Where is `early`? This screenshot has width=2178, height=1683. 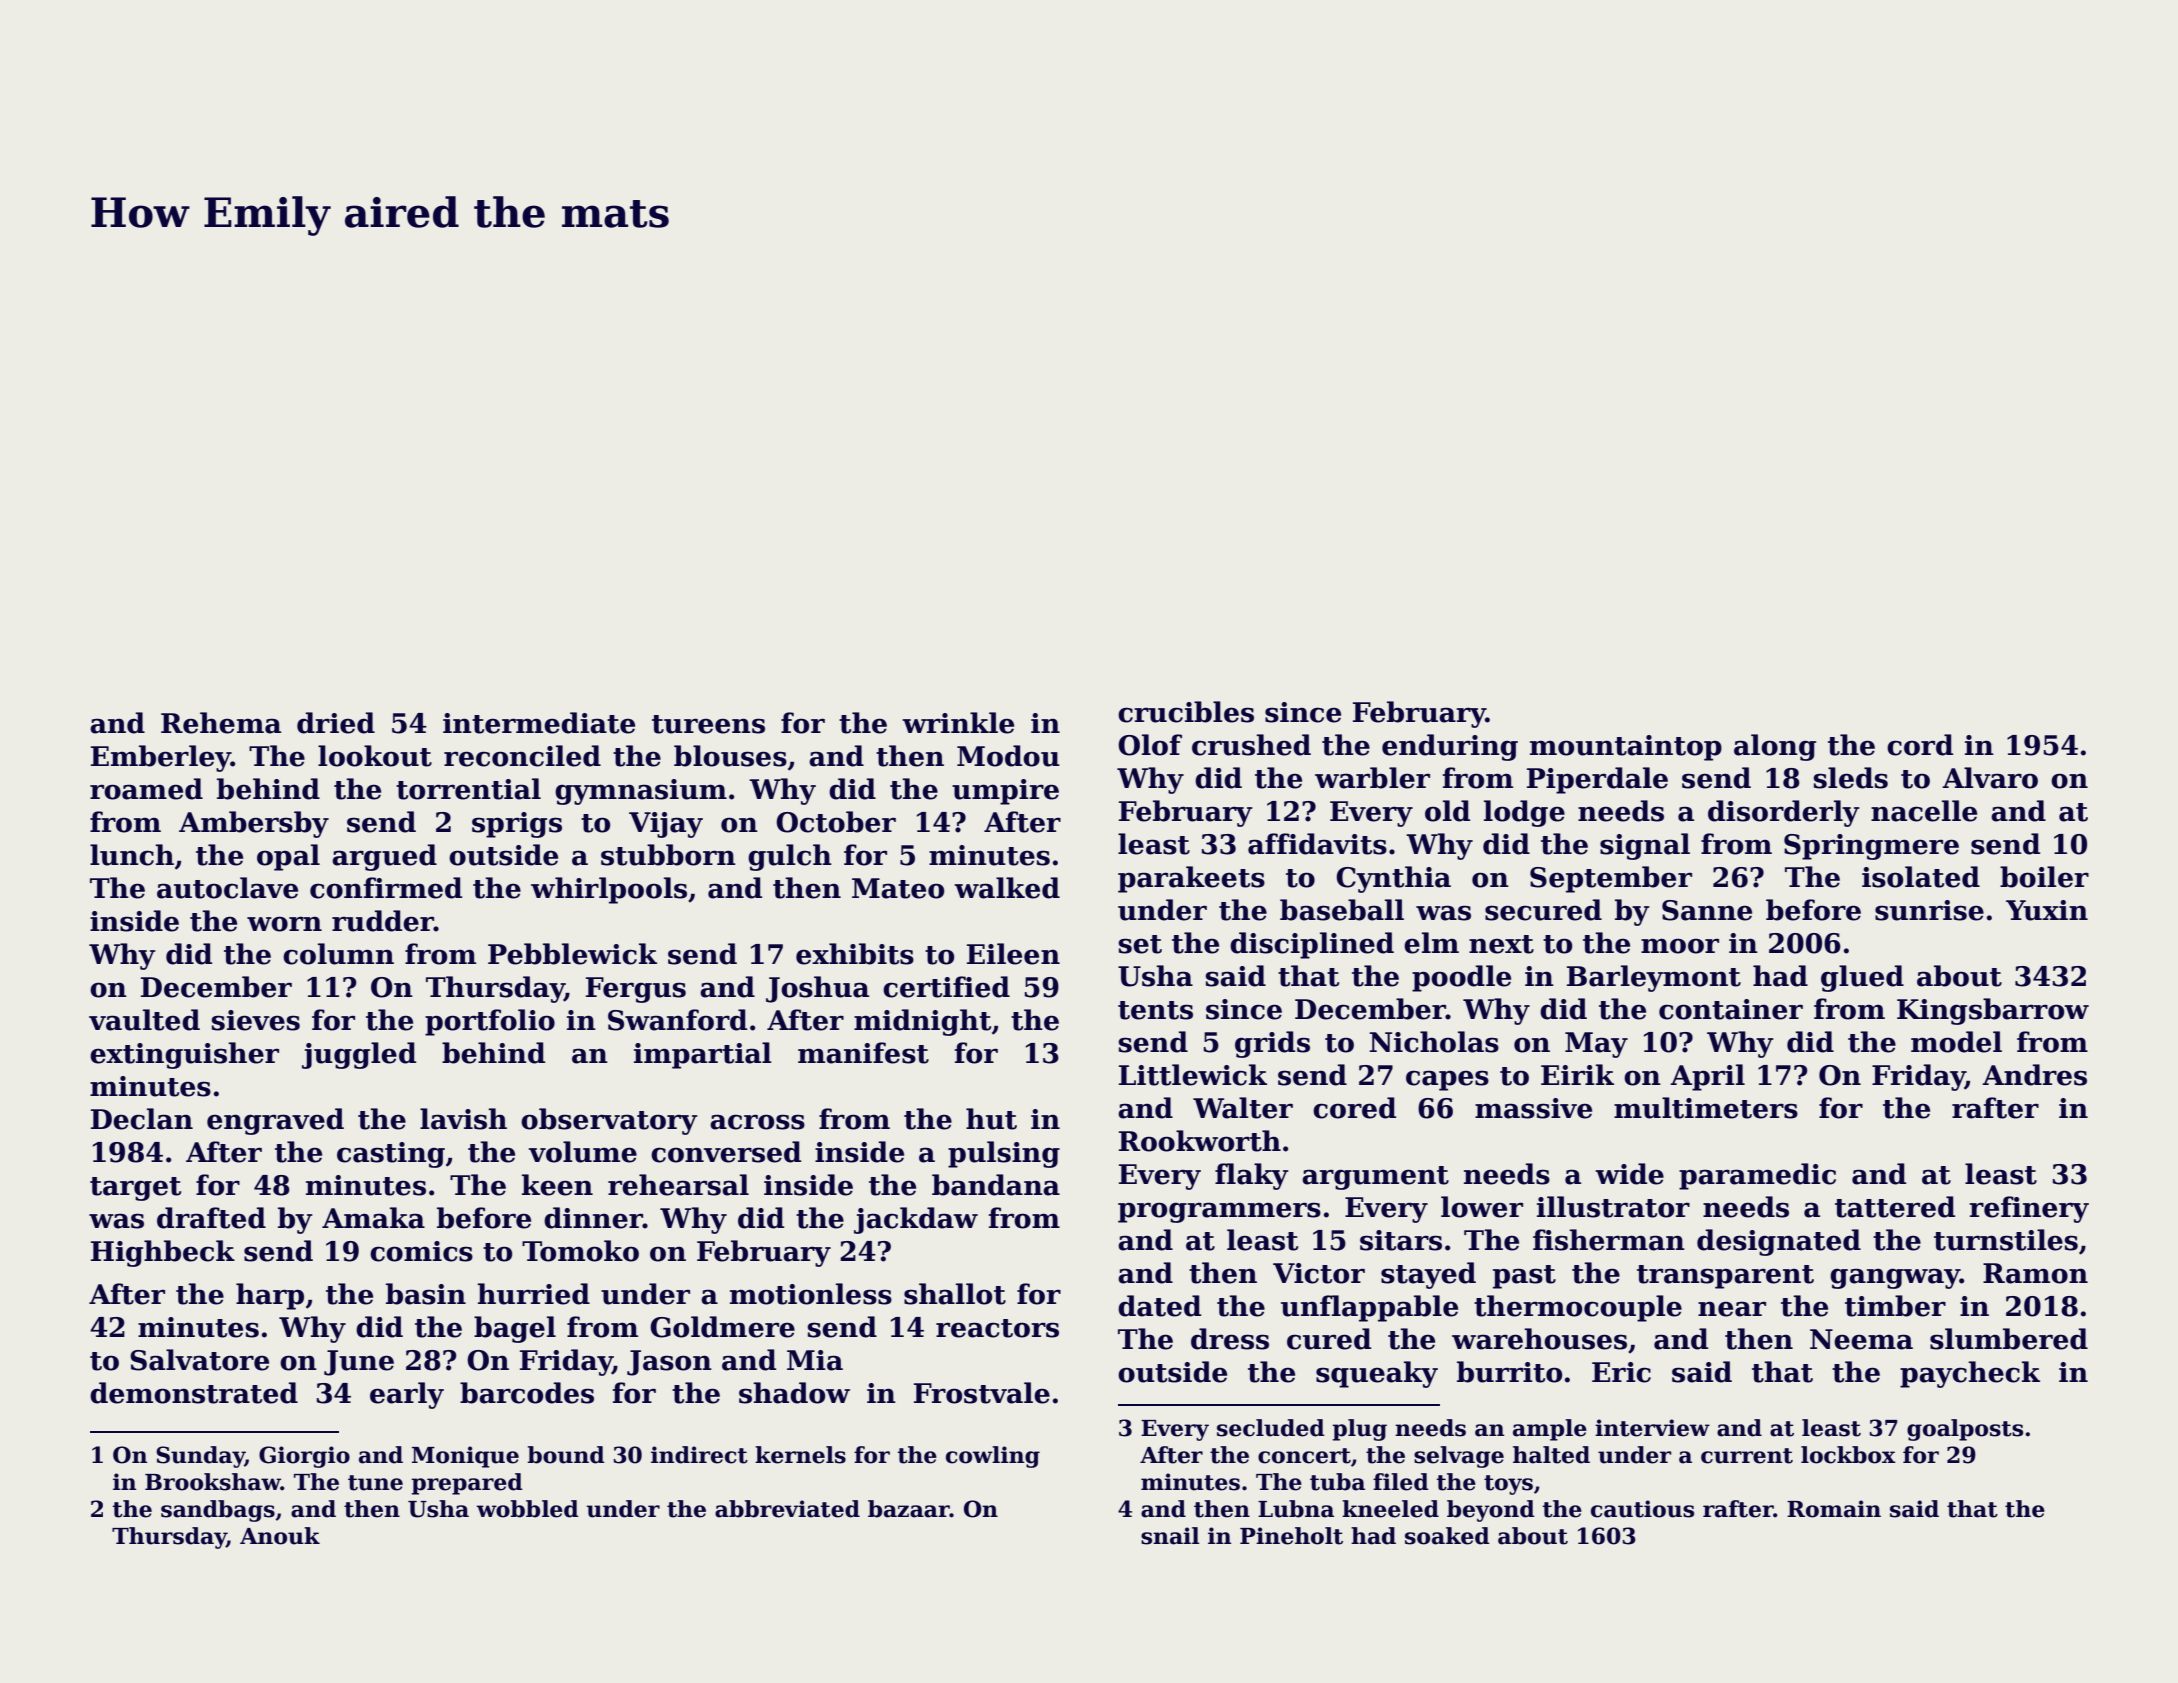
early is located at coordinates (407, 1395).
